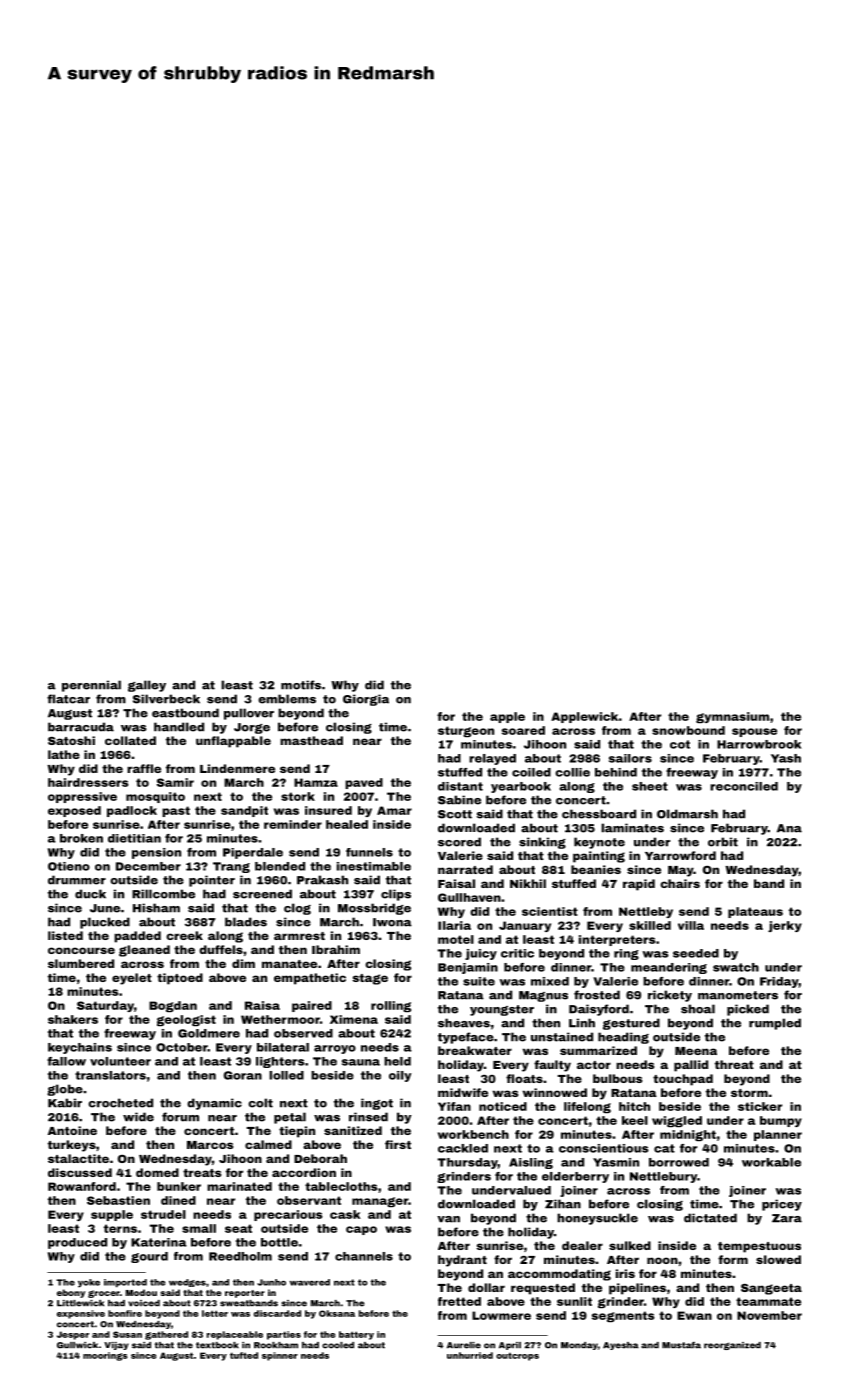  Describe the element at coordinates (732, 717) in the image. I see `gymnasium` at that location.
